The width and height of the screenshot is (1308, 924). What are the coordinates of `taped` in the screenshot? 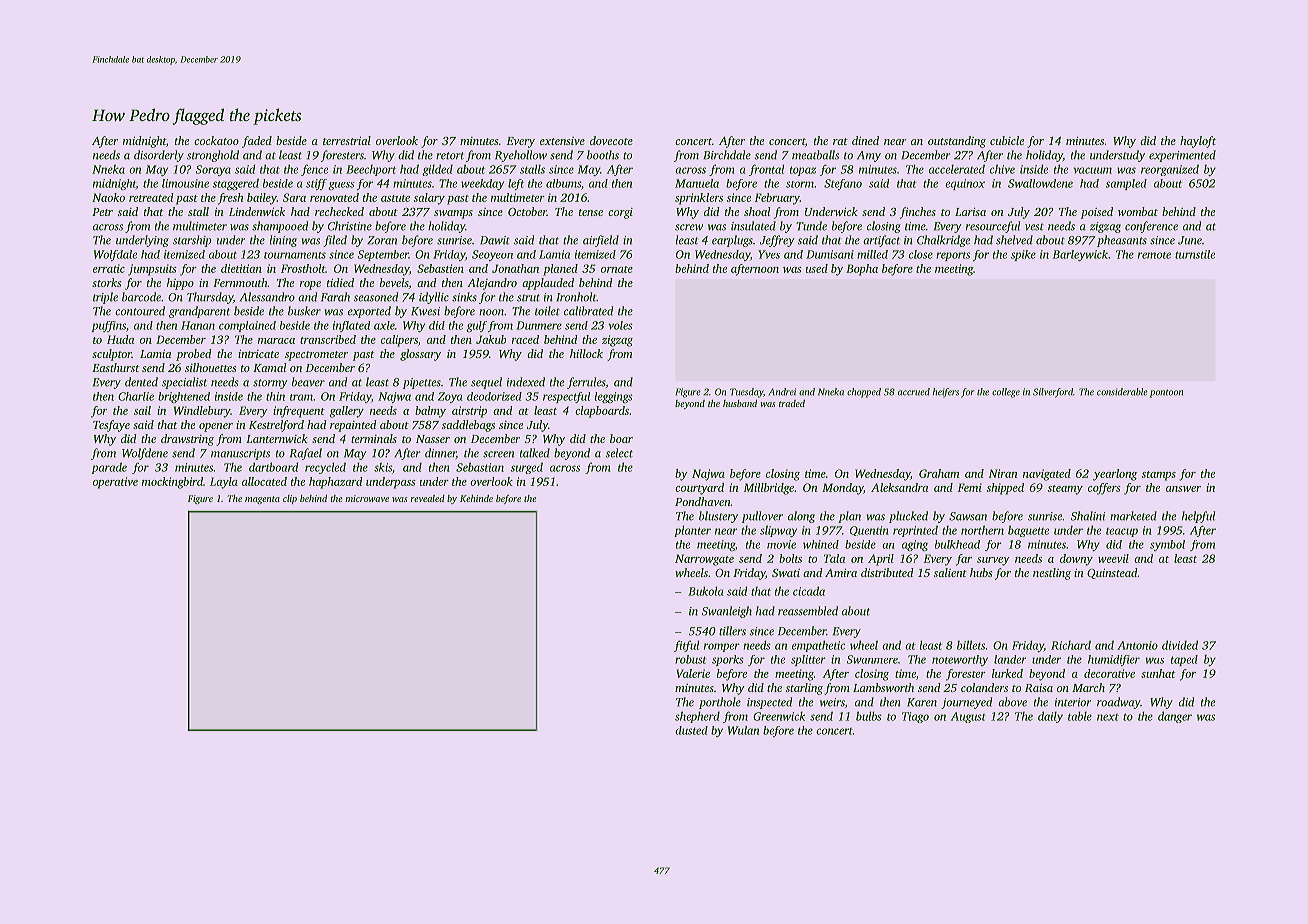 It's located at (1184, 660).
